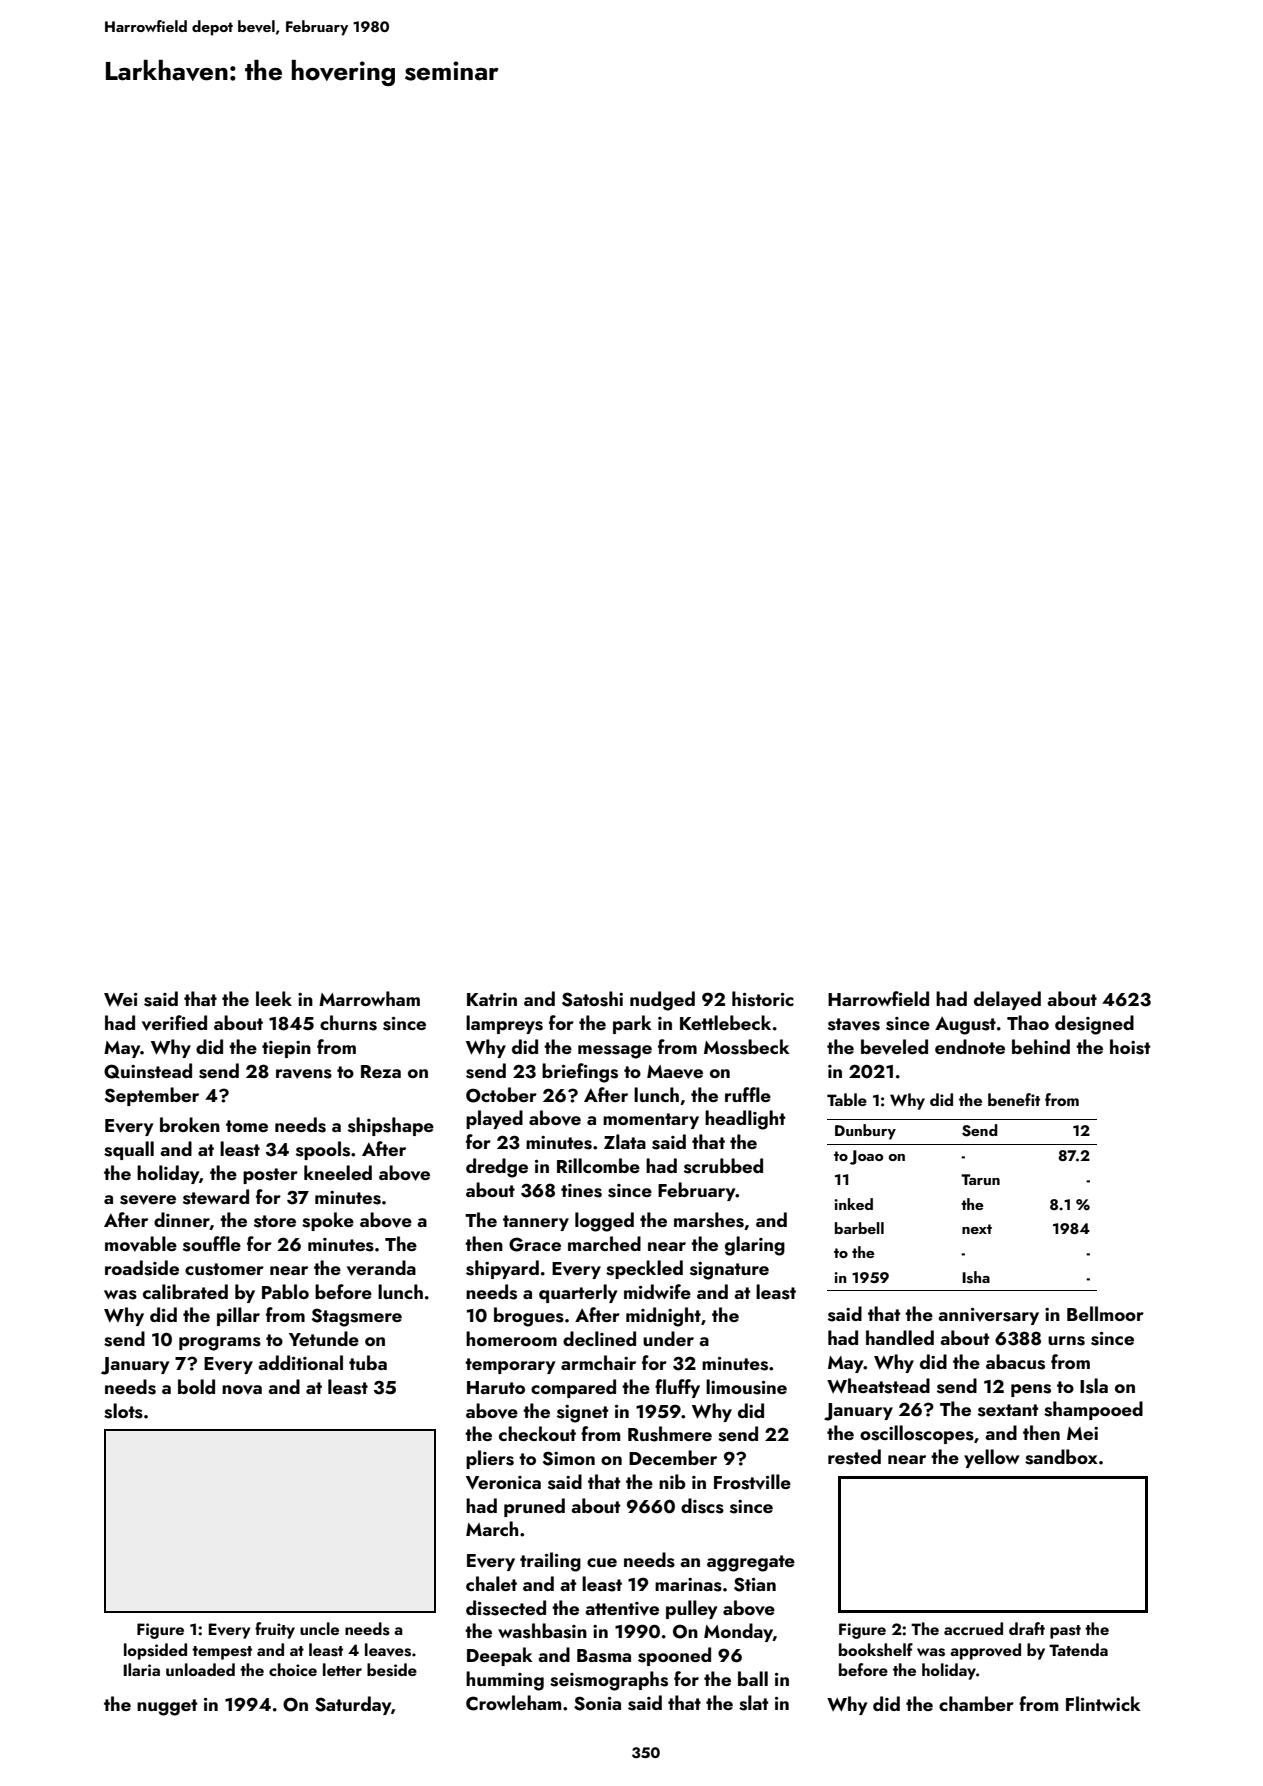 This document has width=1263, height=1786. What do you see at coordinates (1007, 1000) in the document?
I see `delayed` at bounding box center [1007, 1000].
